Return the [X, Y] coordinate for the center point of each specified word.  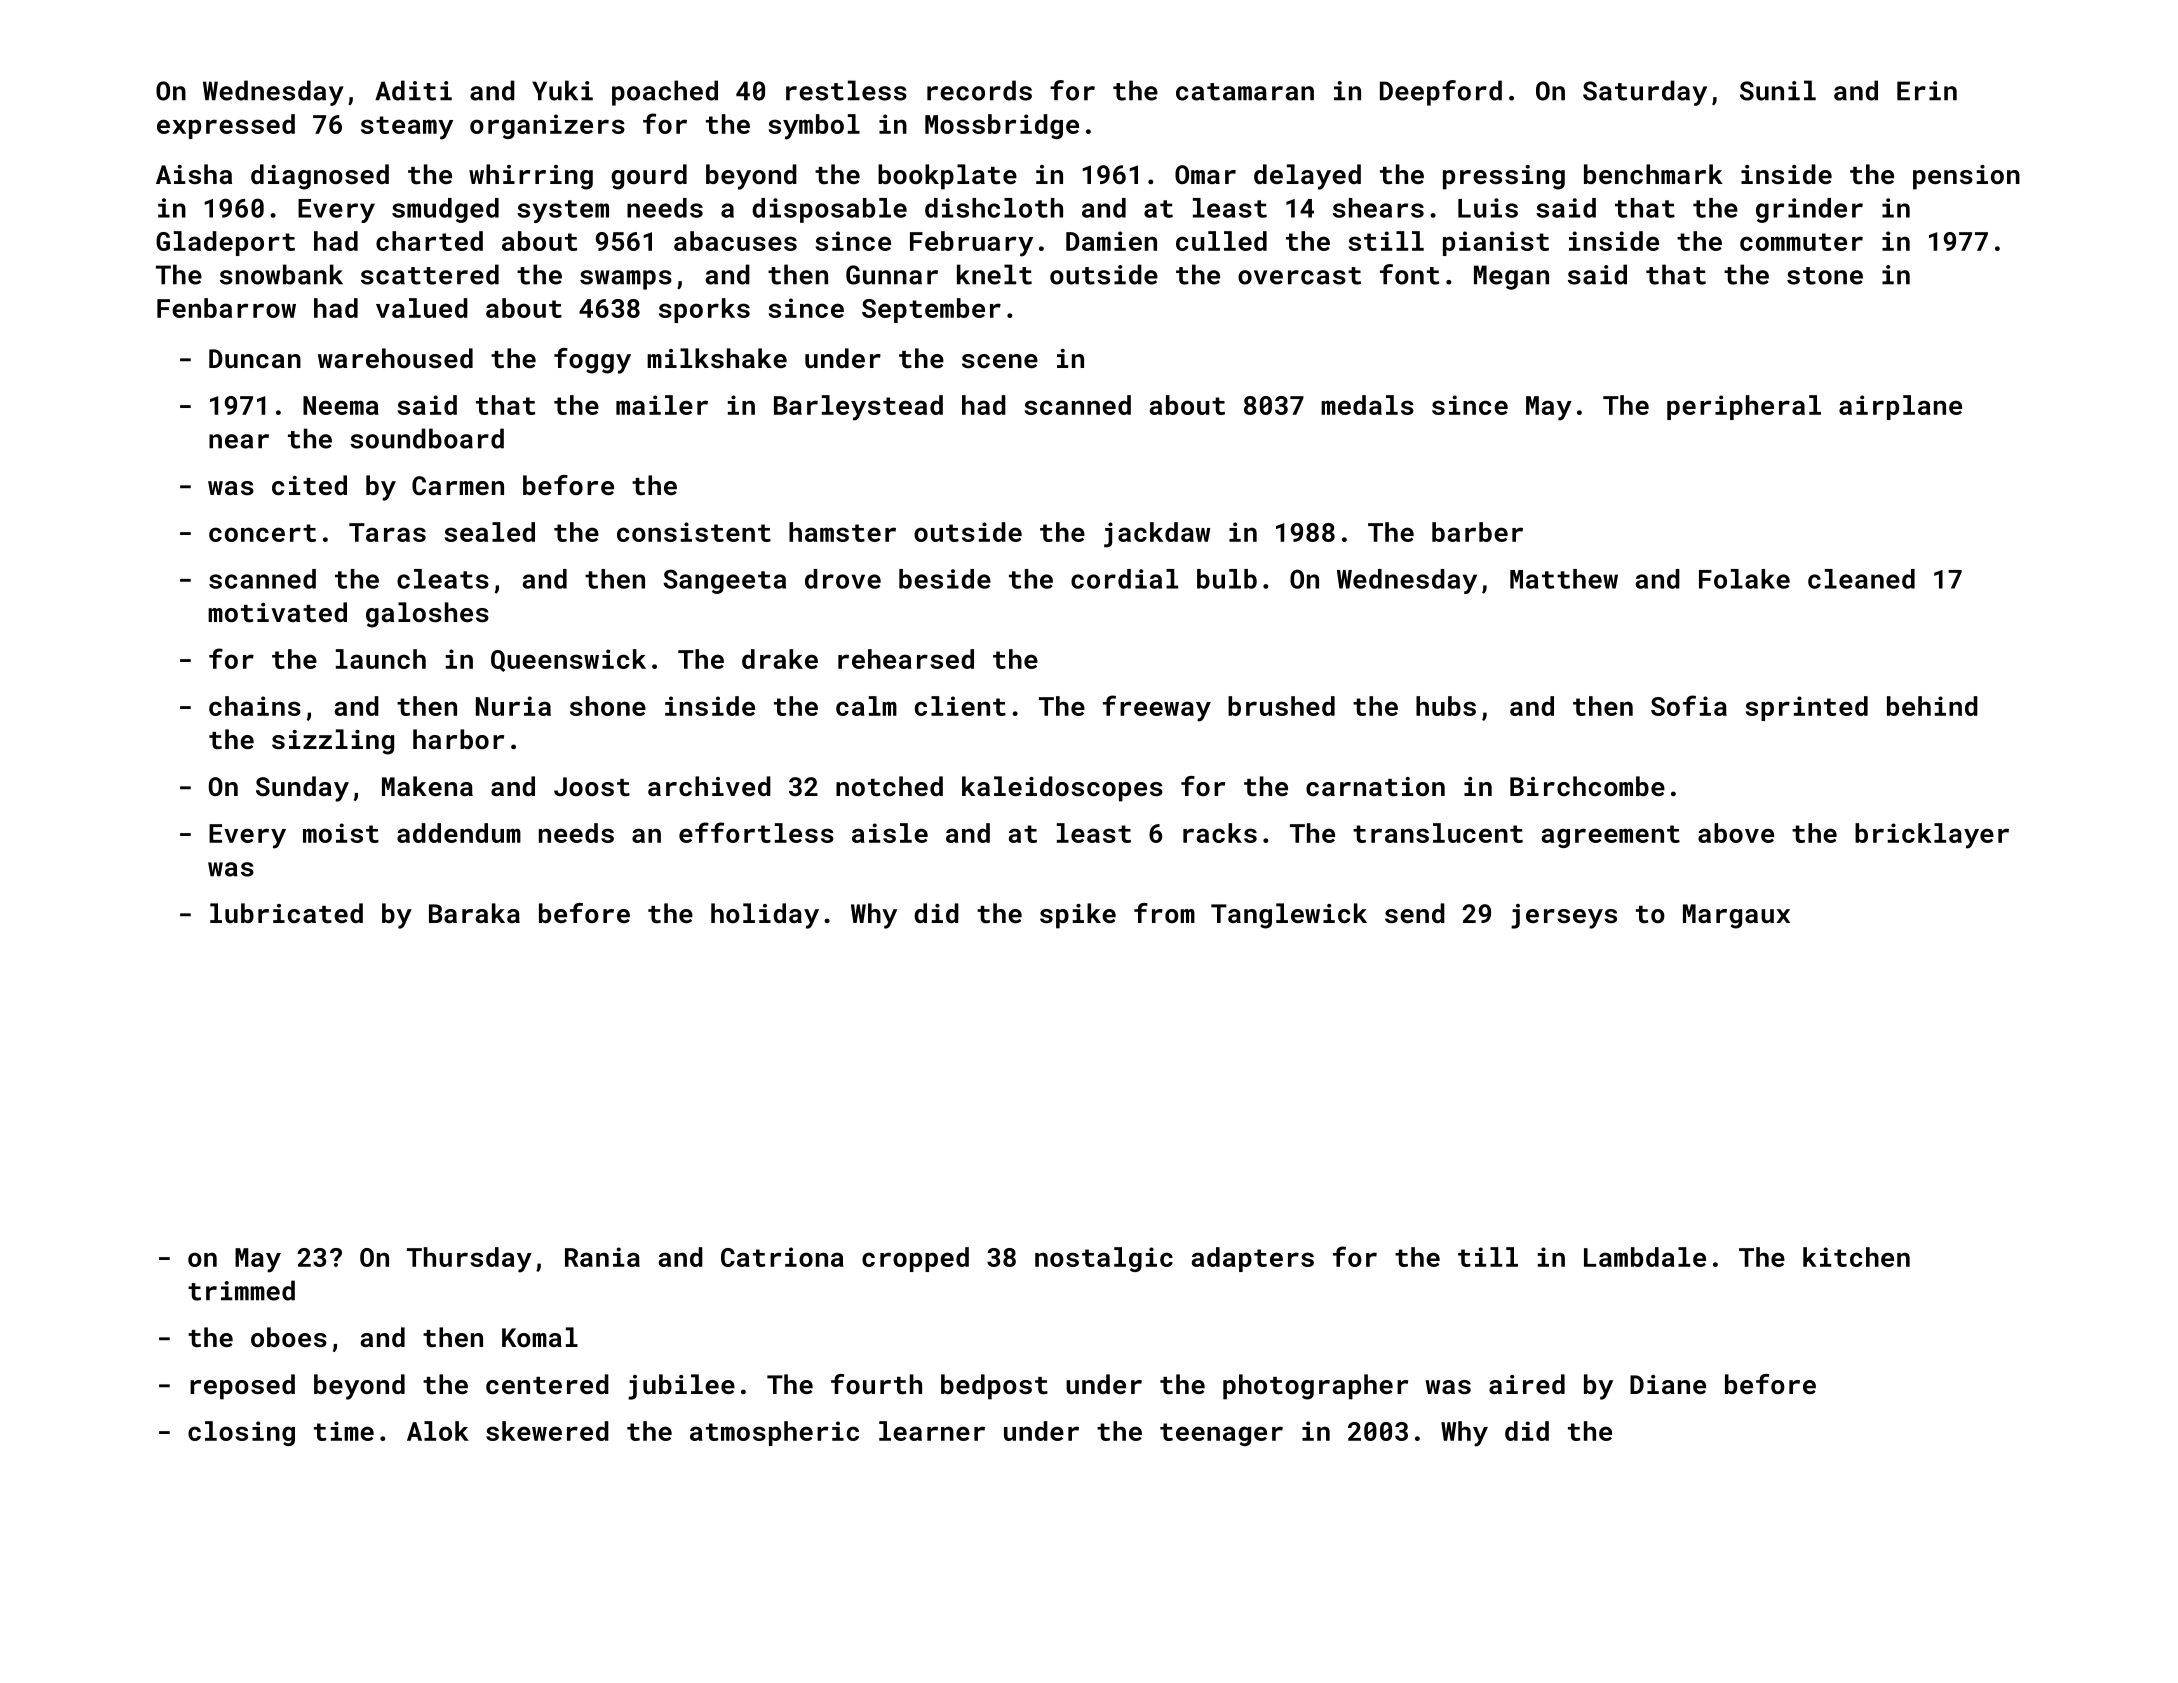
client [960, 706]
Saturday [1645, 93]
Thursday [469, 1260]
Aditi [413, 90]
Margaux [1736, 916]
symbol [814, 127]
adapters [1253, 1259]
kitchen [1856, 1257]
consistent [694, 532]
